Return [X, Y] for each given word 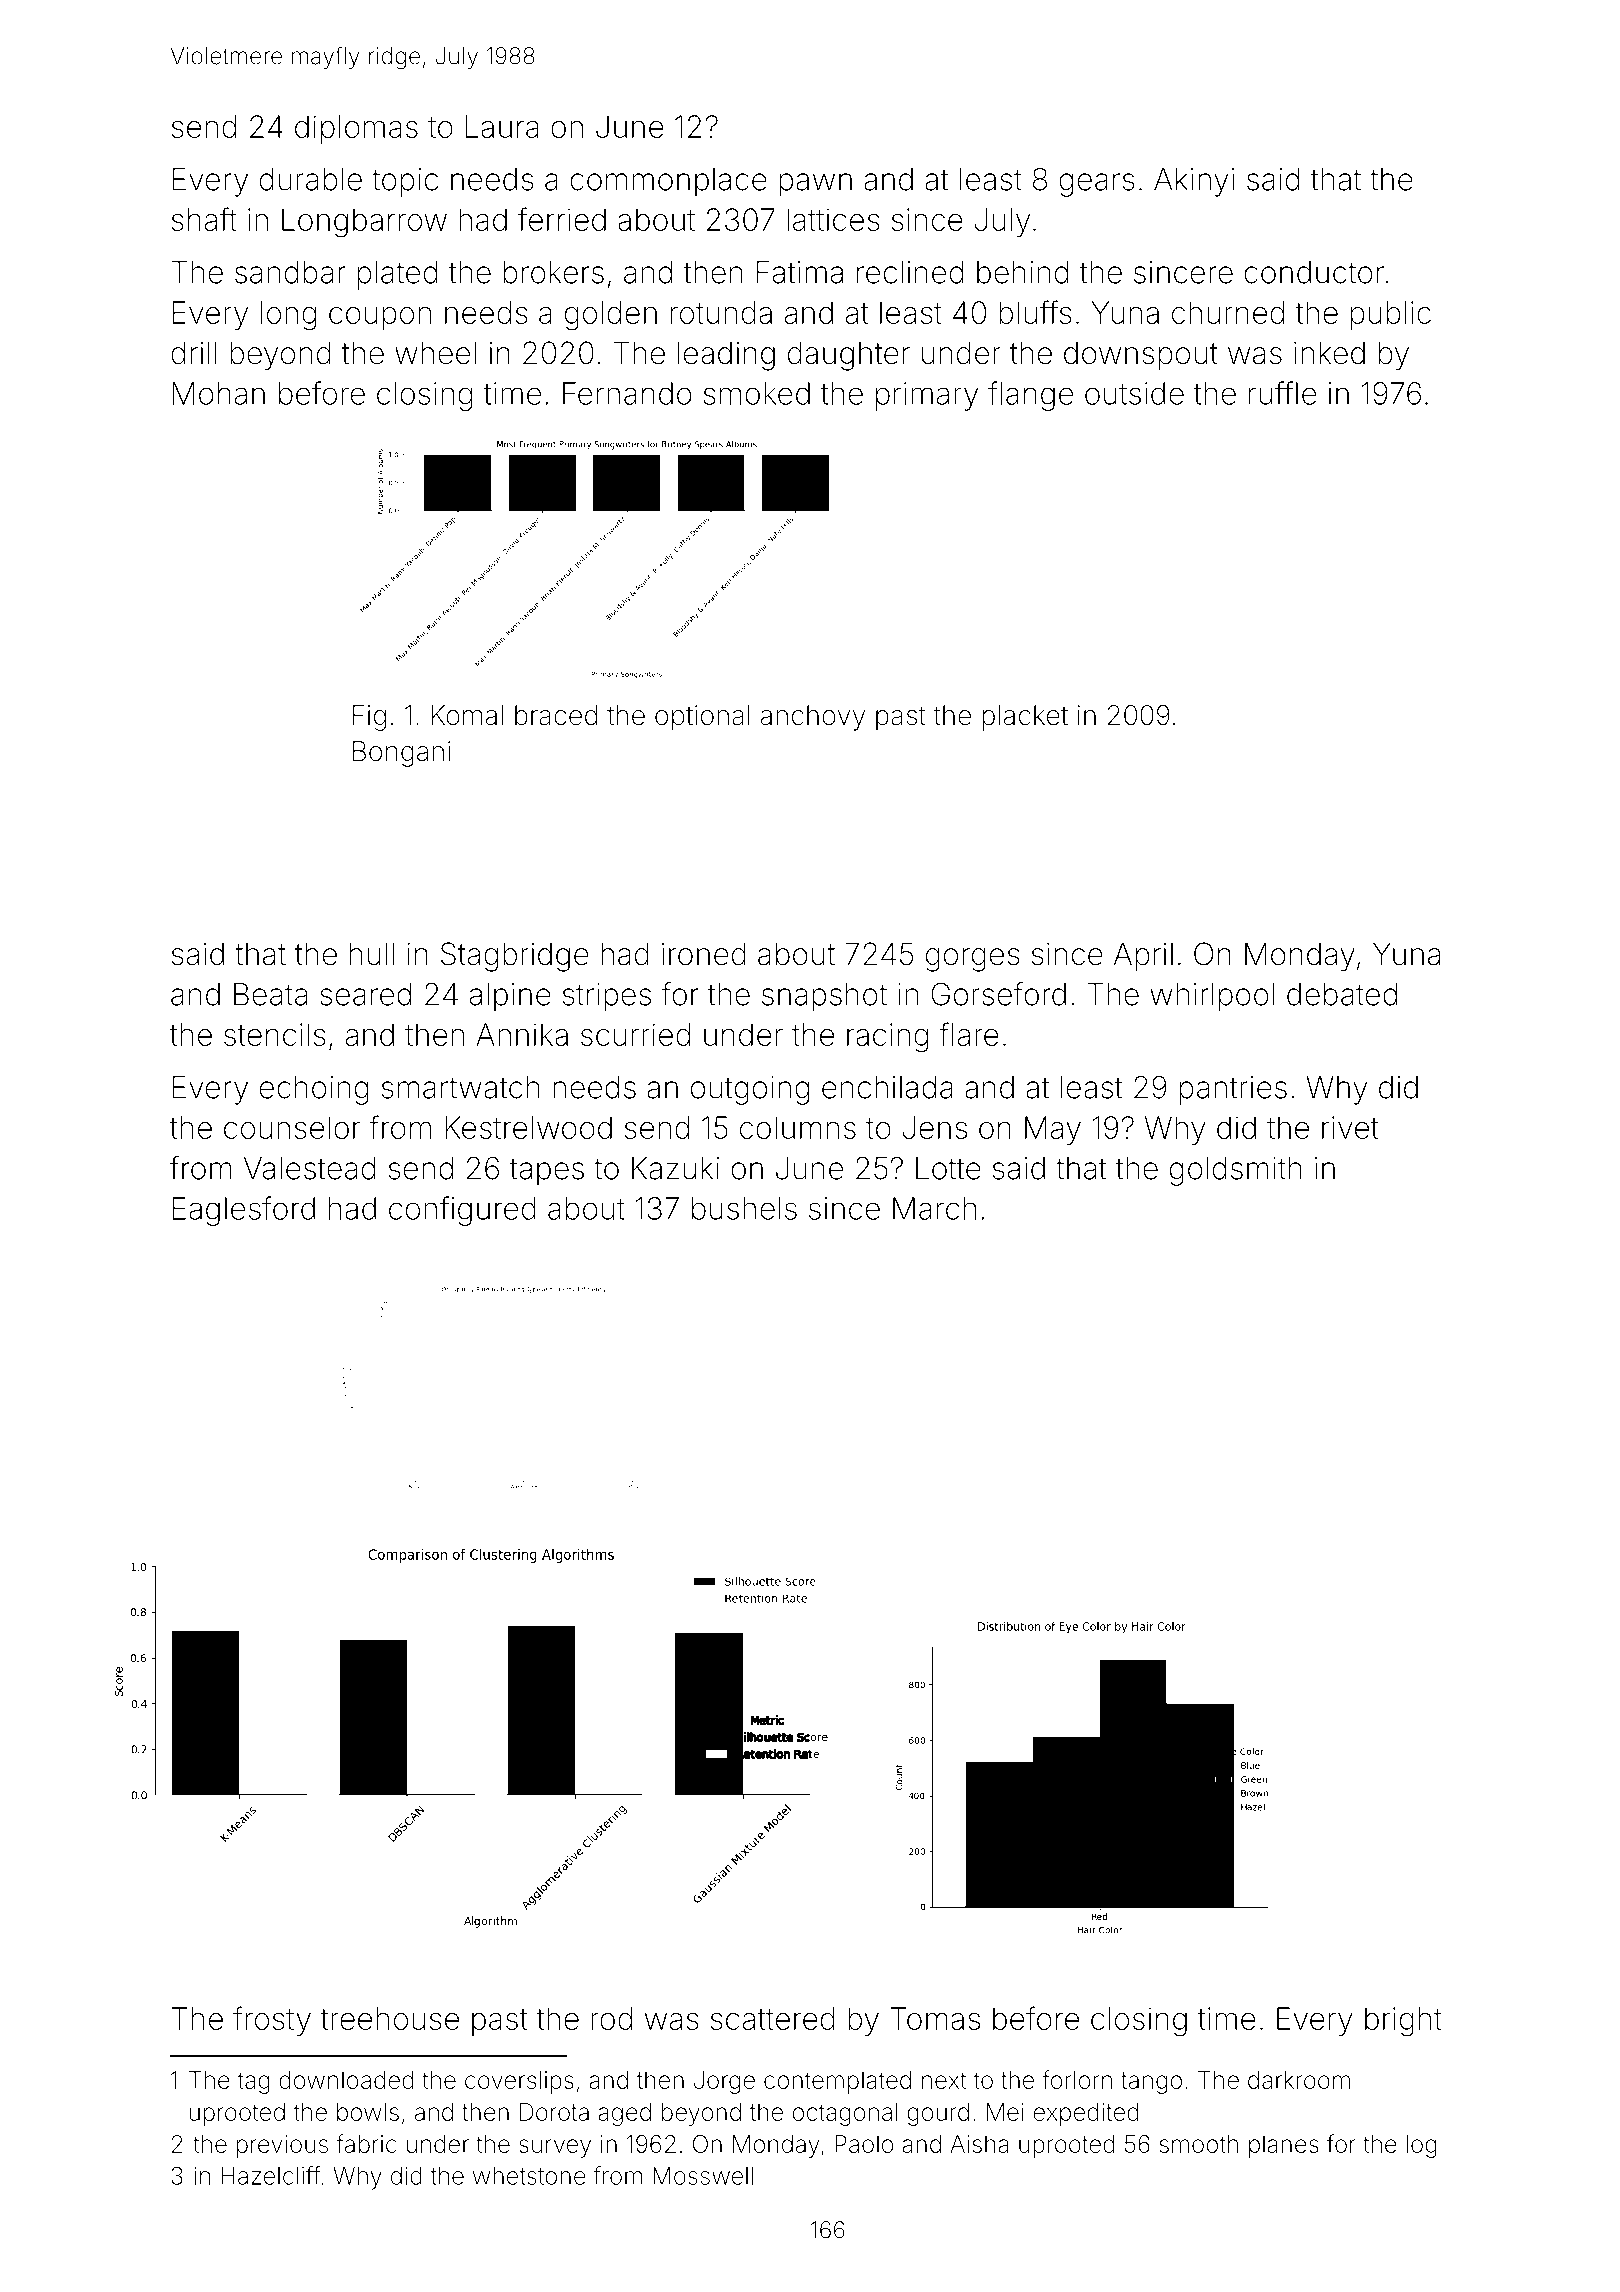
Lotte [948, 1168]
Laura [502, 126]
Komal [467, 715]
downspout [1141, 356]
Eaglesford [244, 1211]
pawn [815, 185]
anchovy [813, 718]
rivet [1350, 1127]
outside [1134, 393]
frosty [272, 2021]
